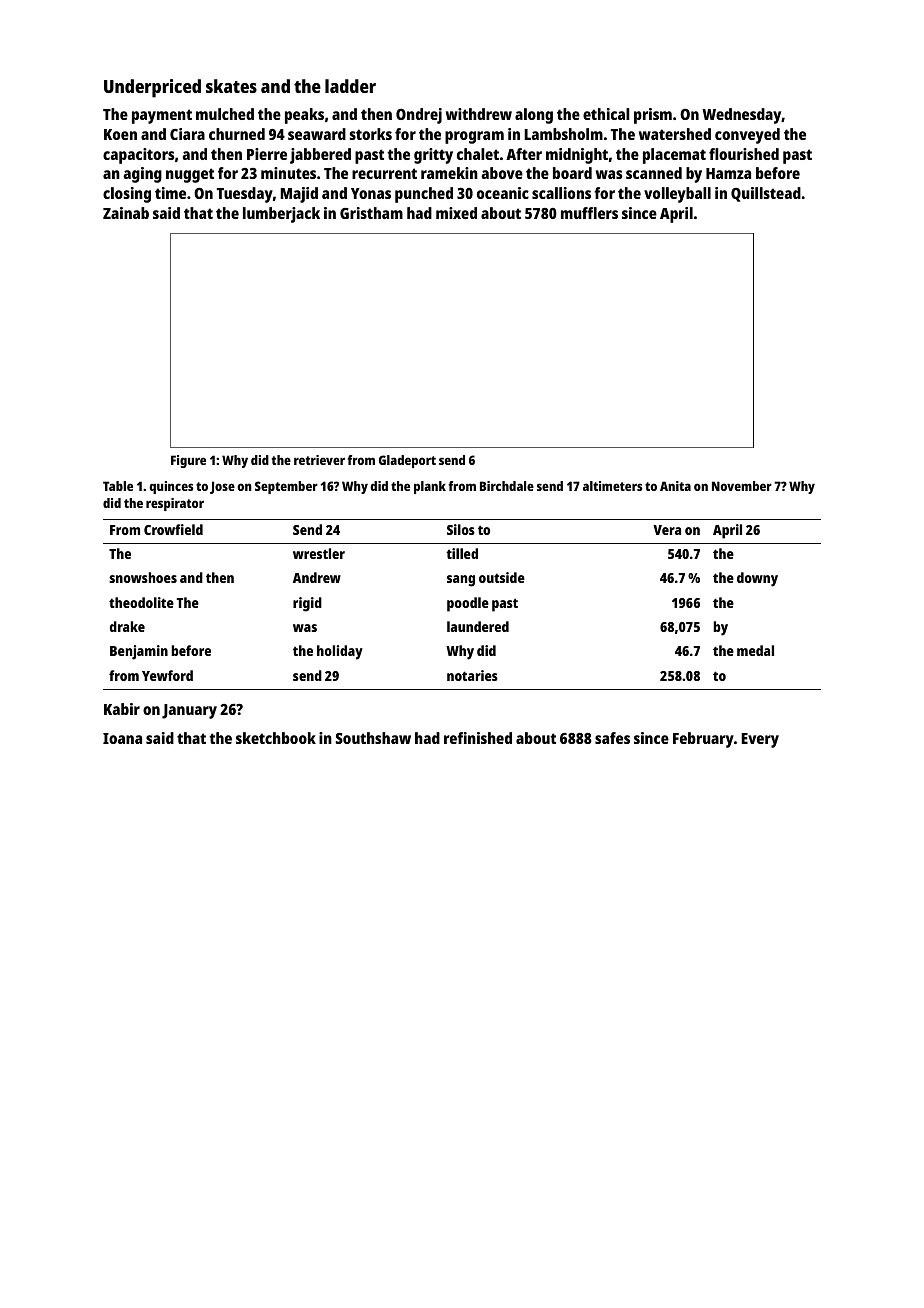 The height and width of the document is (1308, 924). What do you see at coordinates (319, 460) in the document?
I see `retriever` at bounding box center [319, 460].
